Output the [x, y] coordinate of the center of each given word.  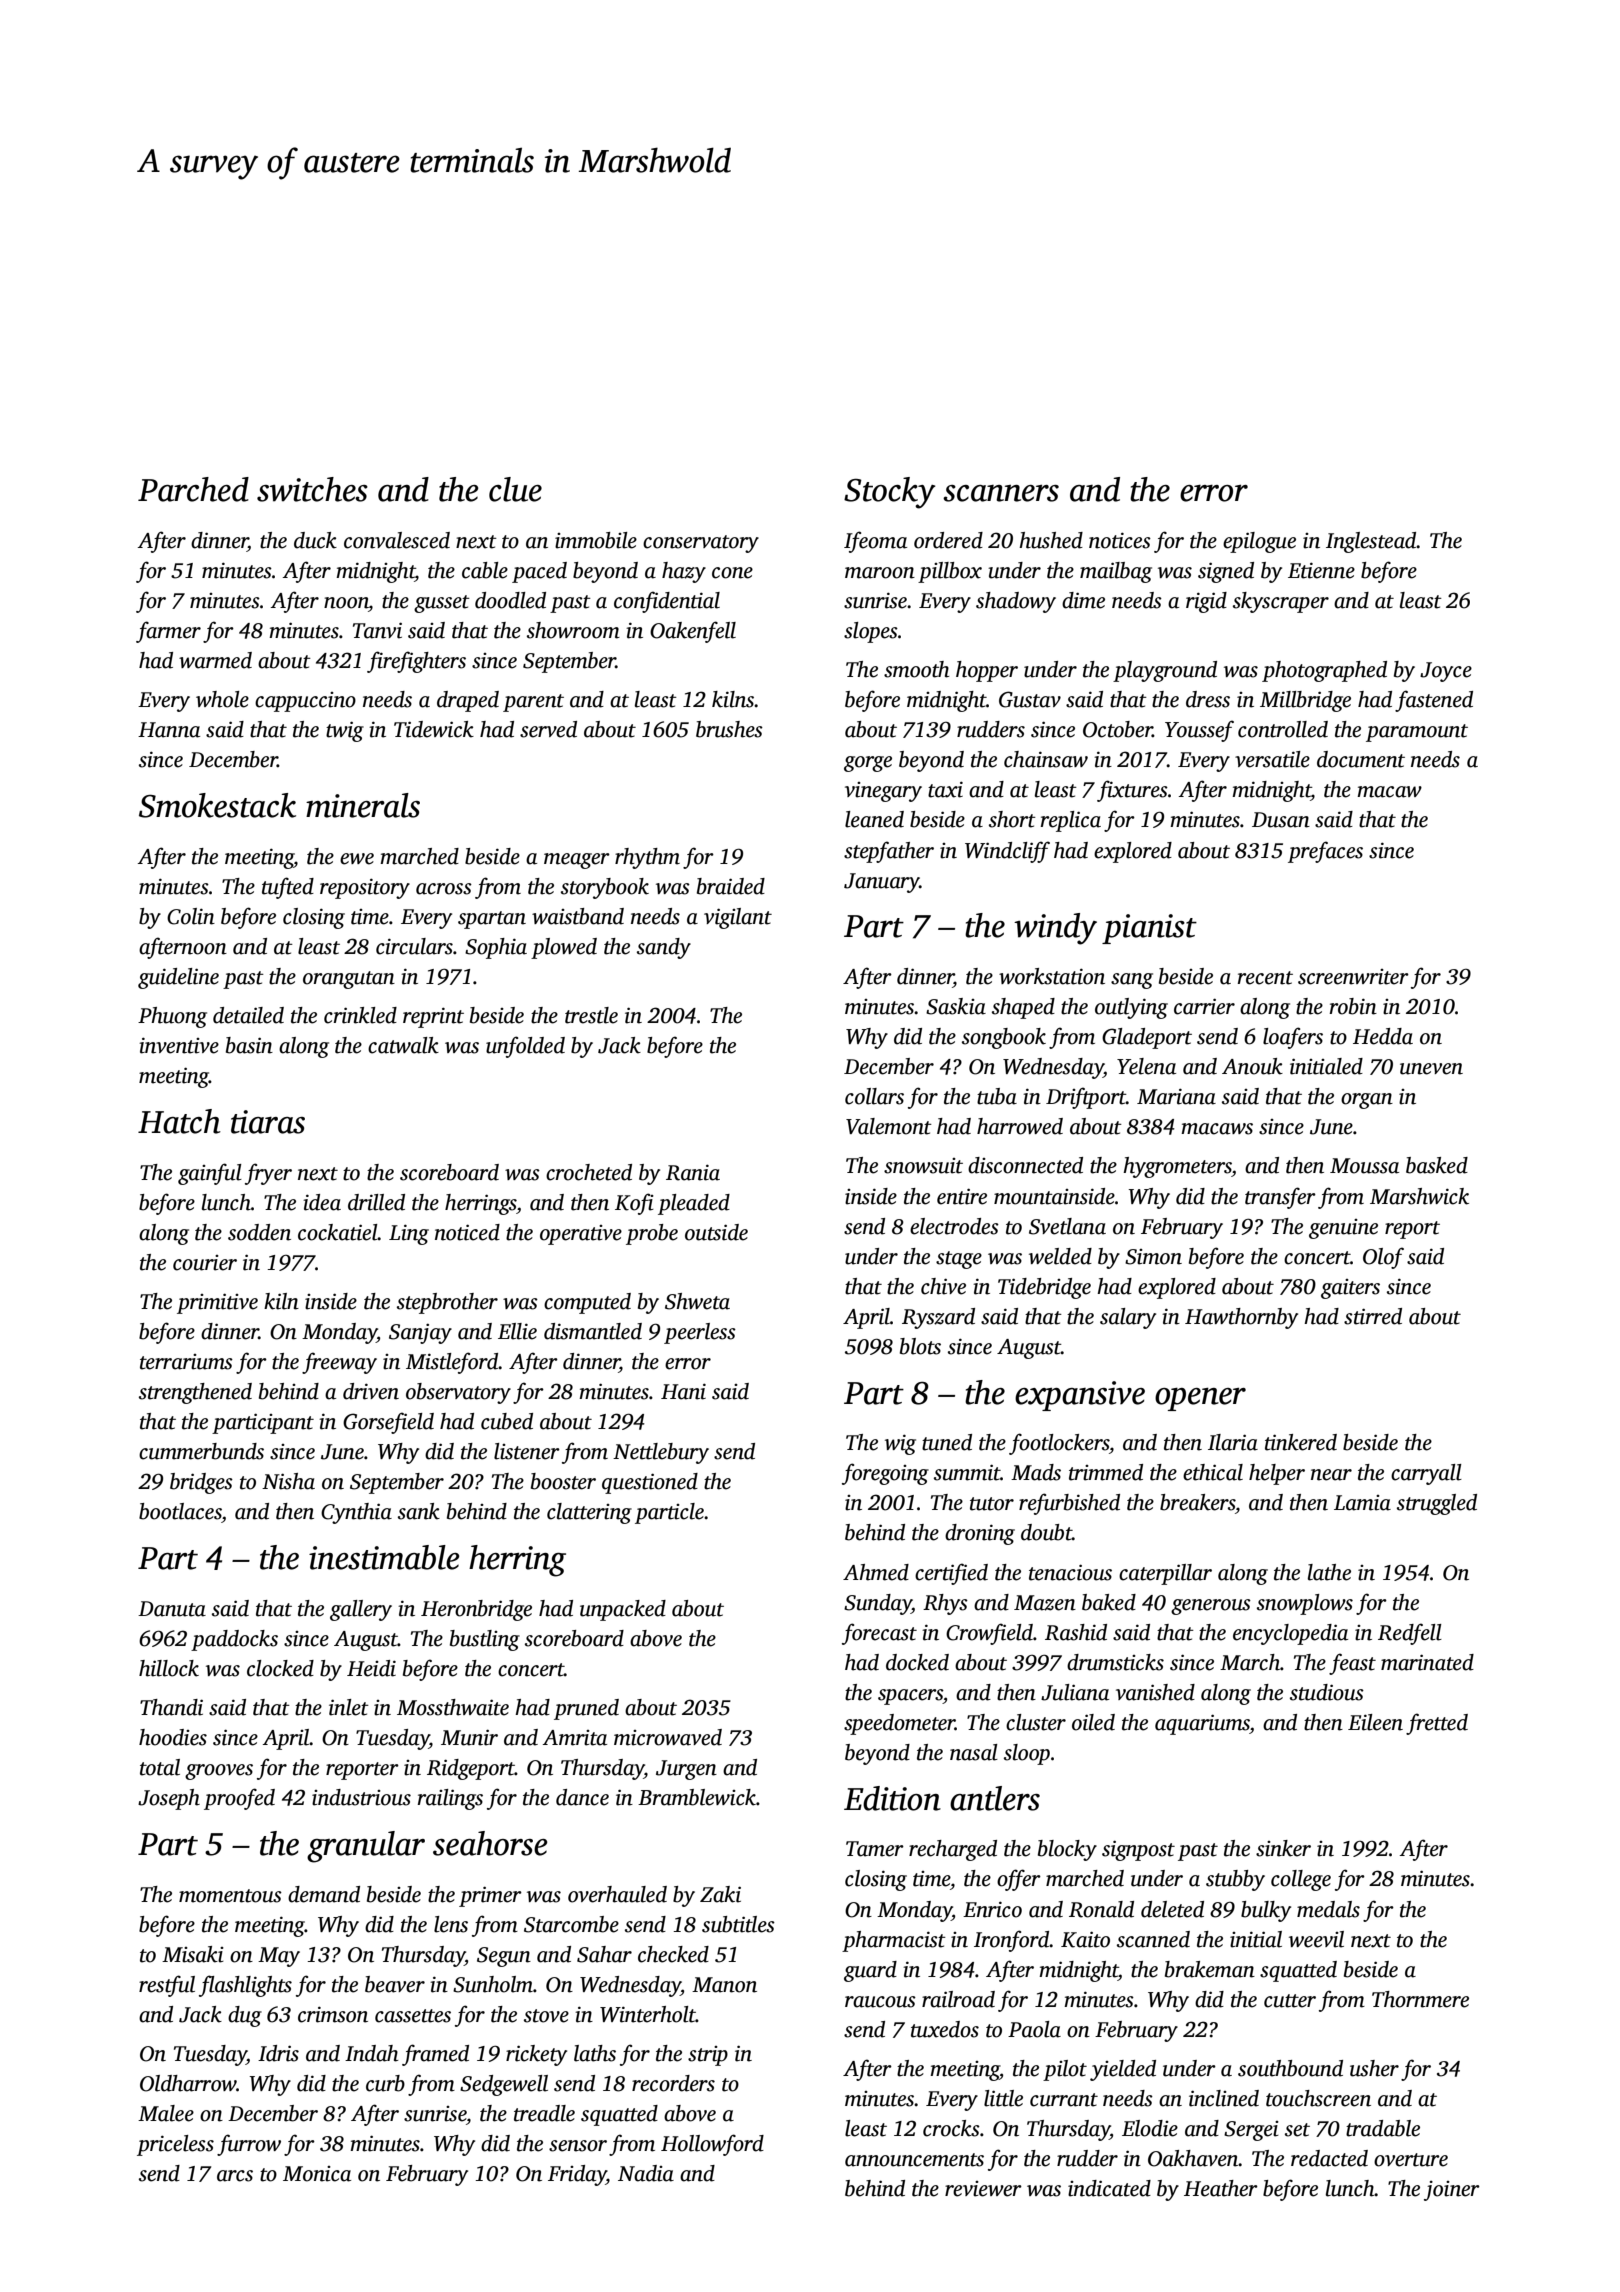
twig [345, 731]
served [548, 729]
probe [652, 1234]
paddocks [234, 1640]
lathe [1329, 1572]
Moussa [1364, 1166]
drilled [376, 1202]
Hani [683, 1391]
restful [167, 1986]
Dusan [1281, 820]
